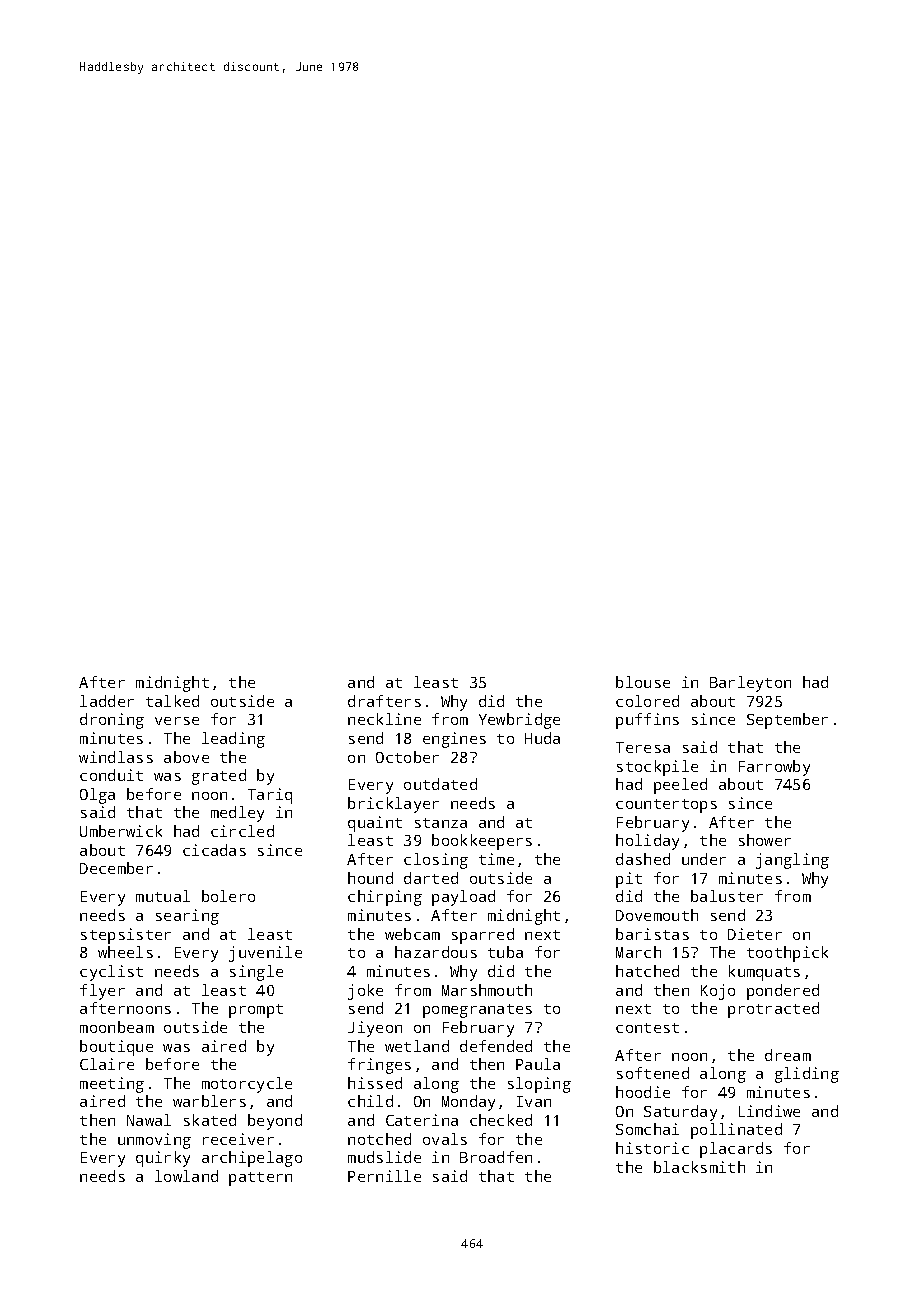 The height and width of the image is (1308, 924). What do you see at coordinates (750, 684) in the image?
I see `Barleyton` at bounding box center [750, 684].
